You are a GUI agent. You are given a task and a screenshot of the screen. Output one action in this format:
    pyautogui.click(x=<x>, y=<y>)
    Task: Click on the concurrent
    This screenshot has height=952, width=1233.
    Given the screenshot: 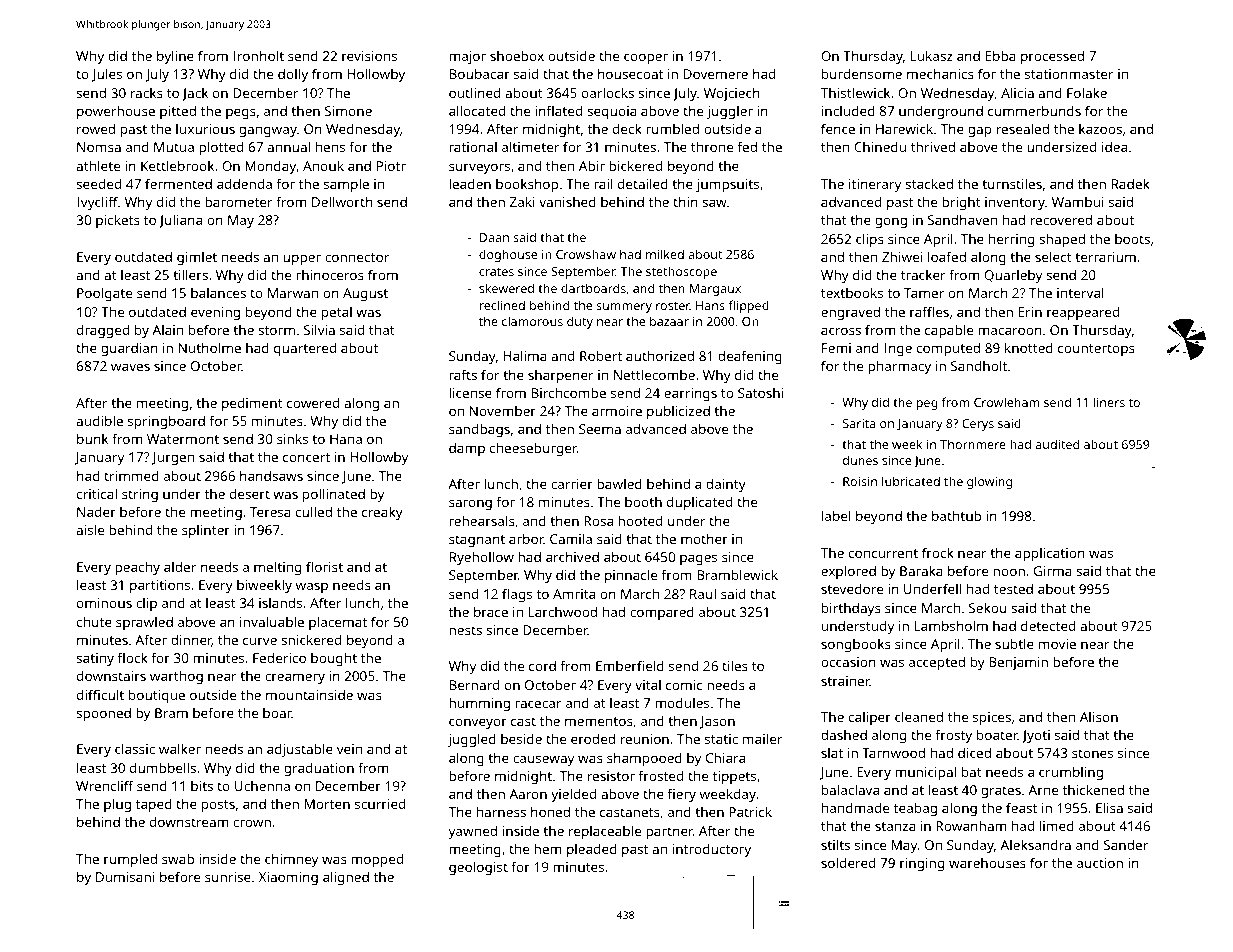 What is the action you would take?
    pyautogui.click(x=883, y=553)
